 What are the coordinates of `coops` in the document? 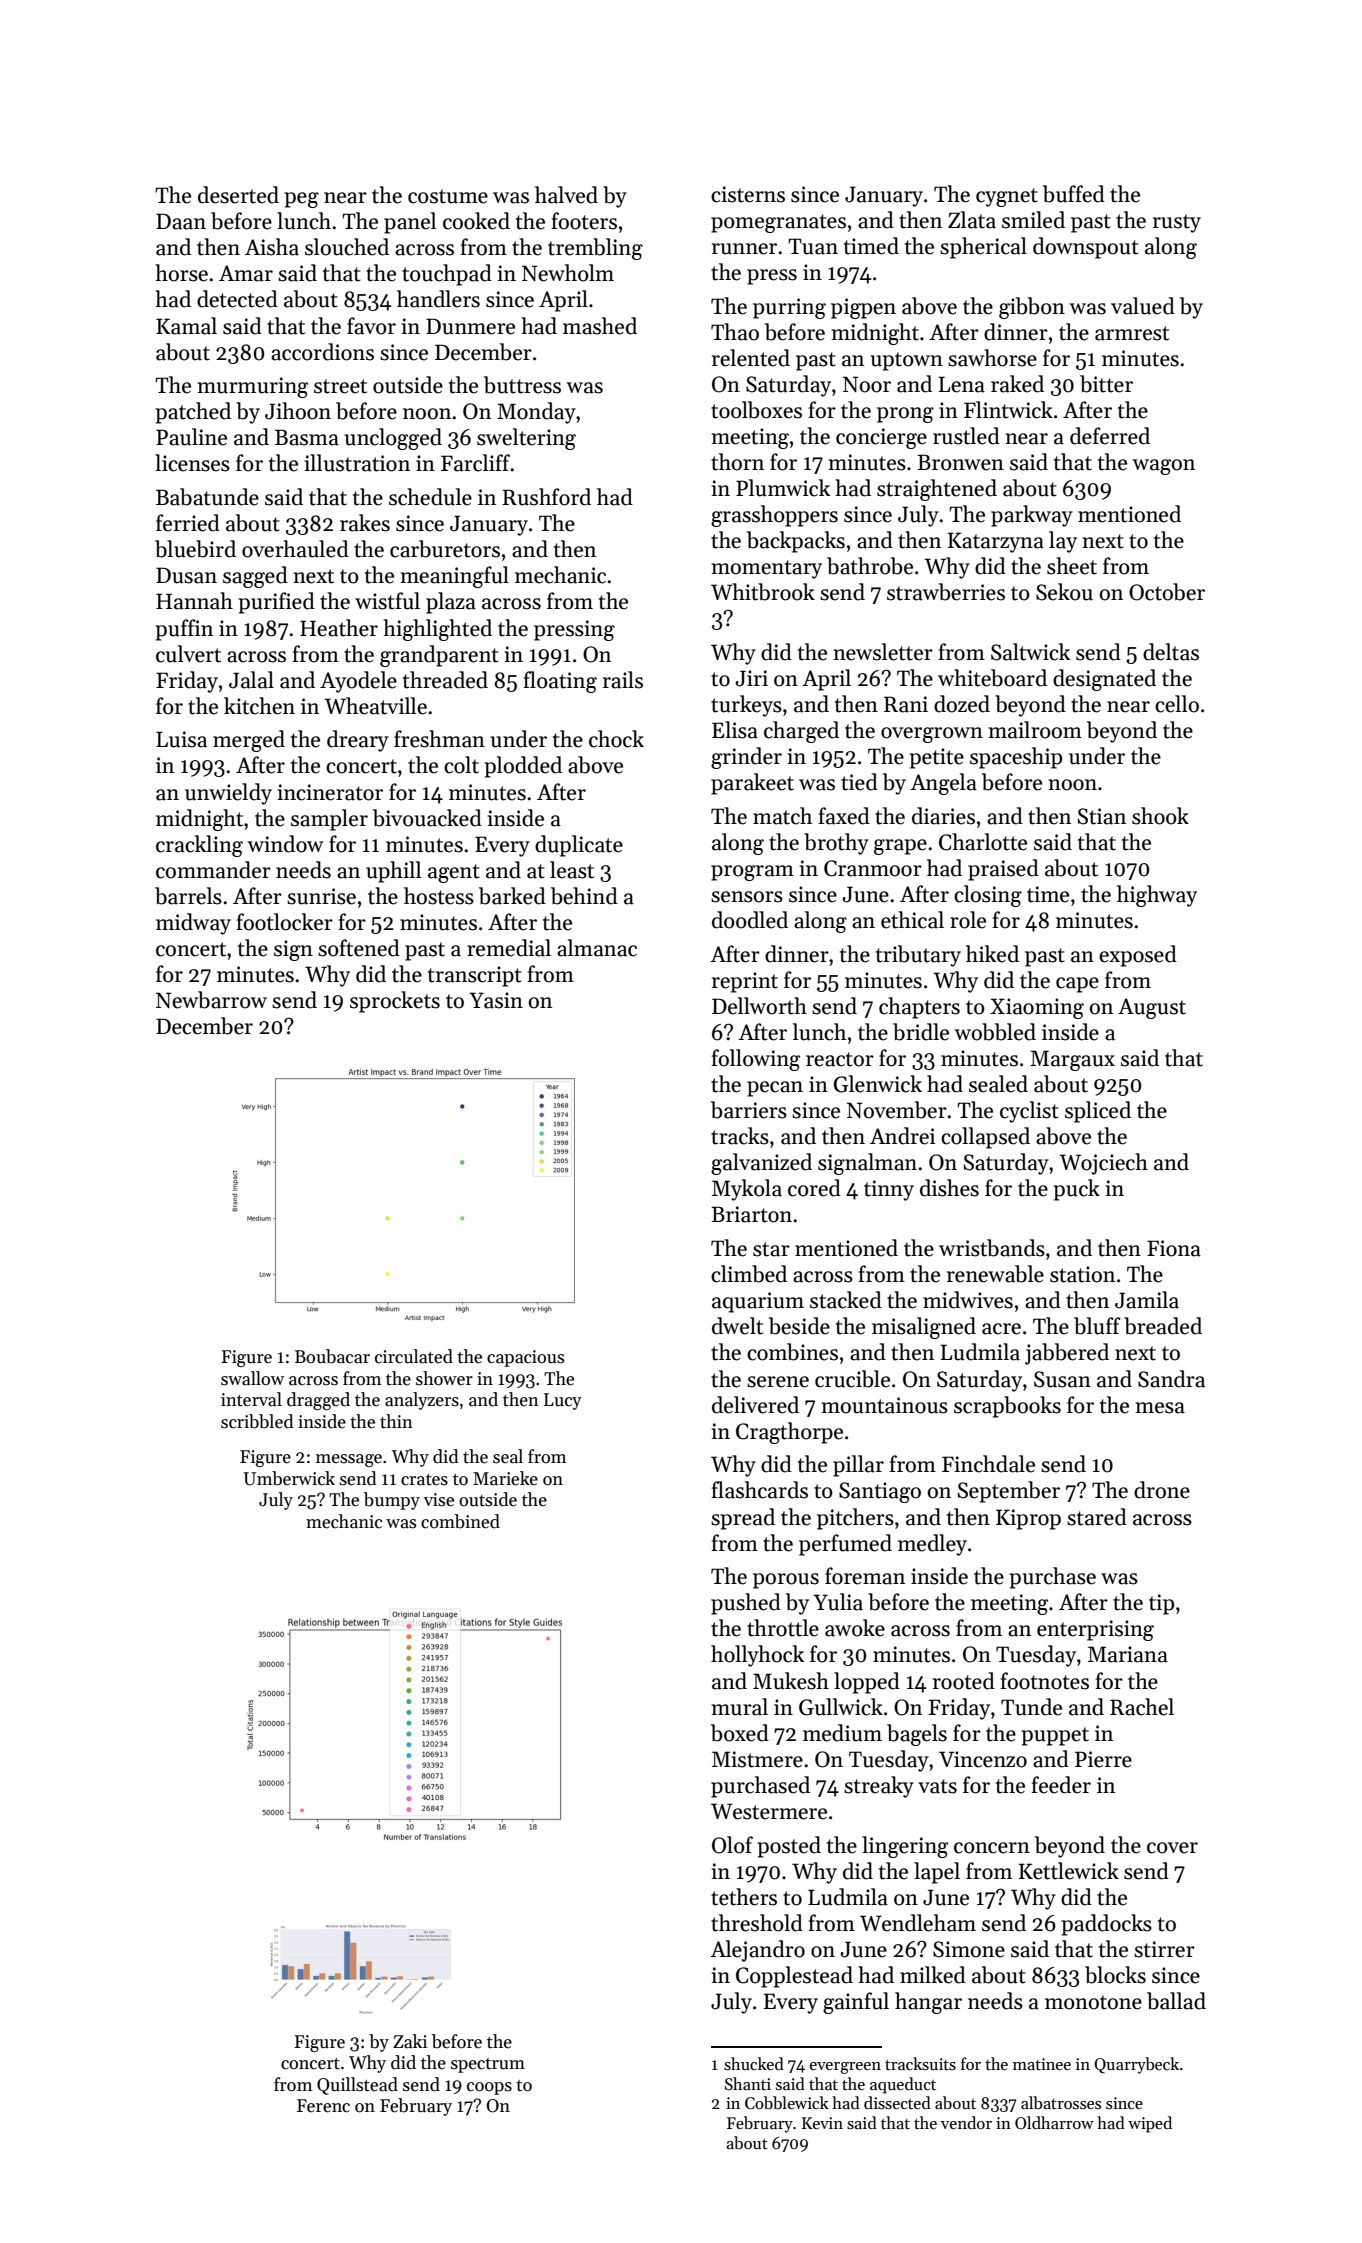 It's located at (489, 2088).
